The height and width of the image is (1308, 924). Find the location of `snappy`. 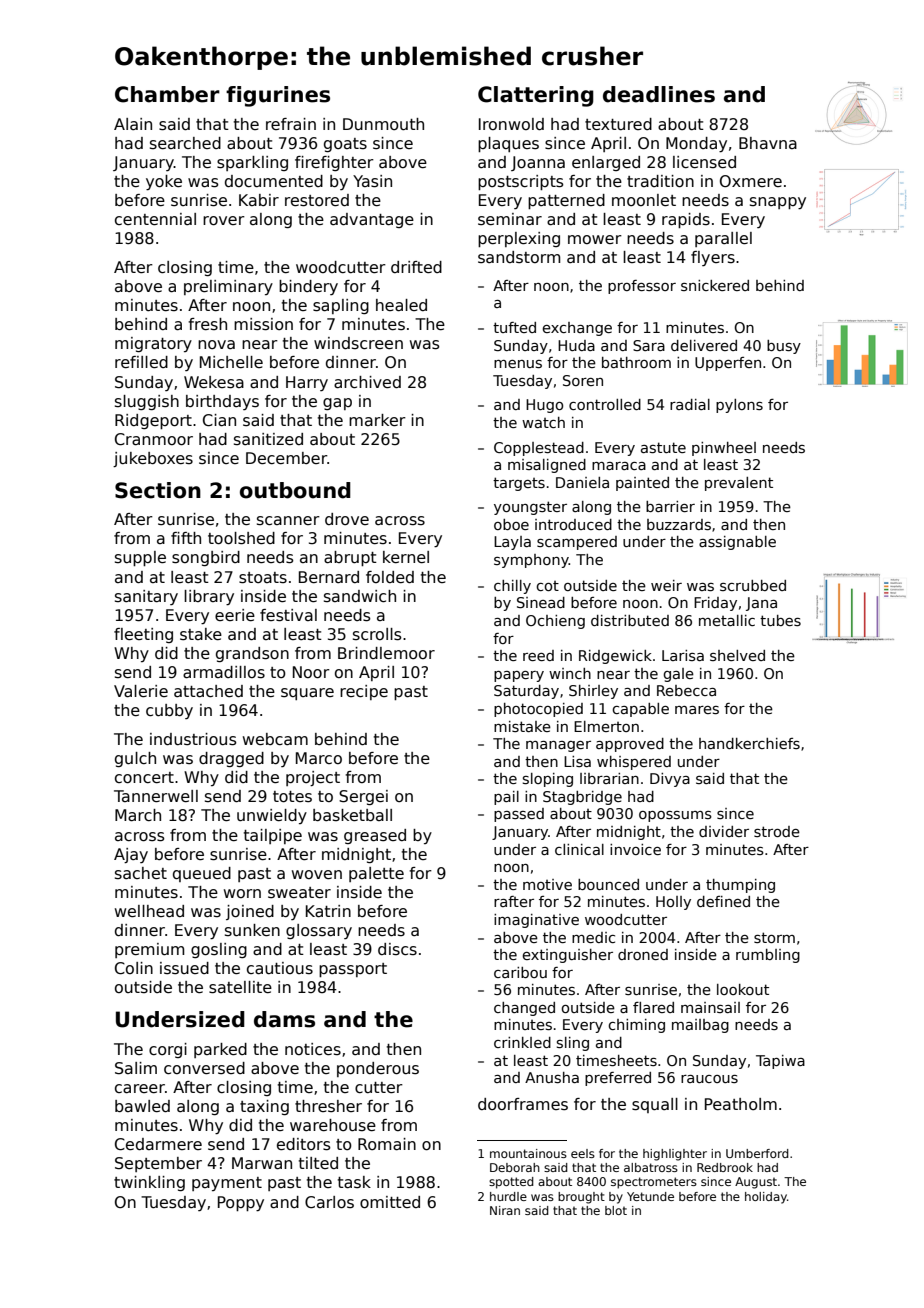

snappy is located at coordinates (778, 203).
